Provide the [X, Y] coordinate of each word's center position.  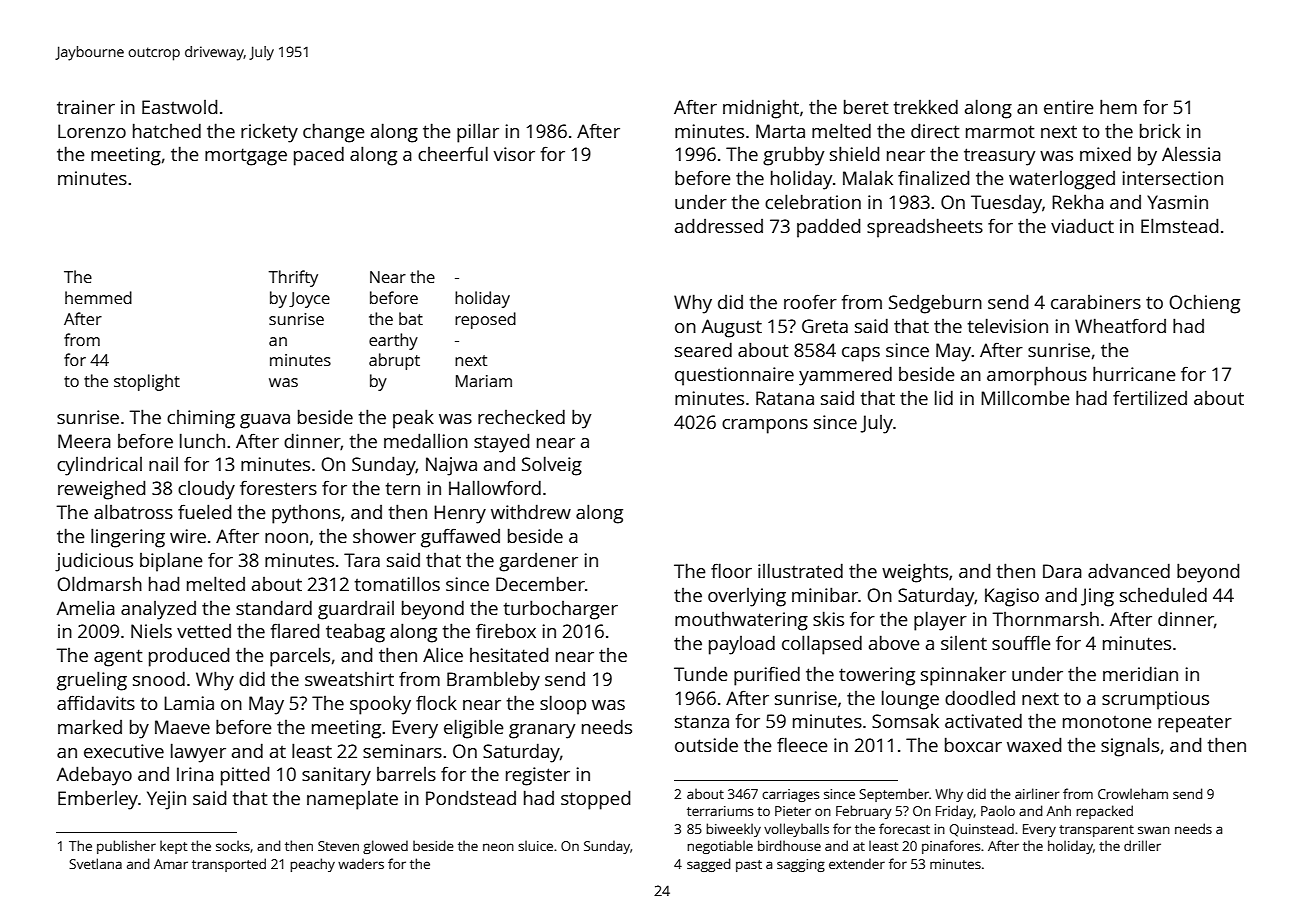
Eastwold [179, 106]
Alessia [1191, 154]
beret [866, 106]
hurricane [1134, 373]
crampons [765, 426]
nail [163, 464]
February [864, 812]
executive [124, 751]
